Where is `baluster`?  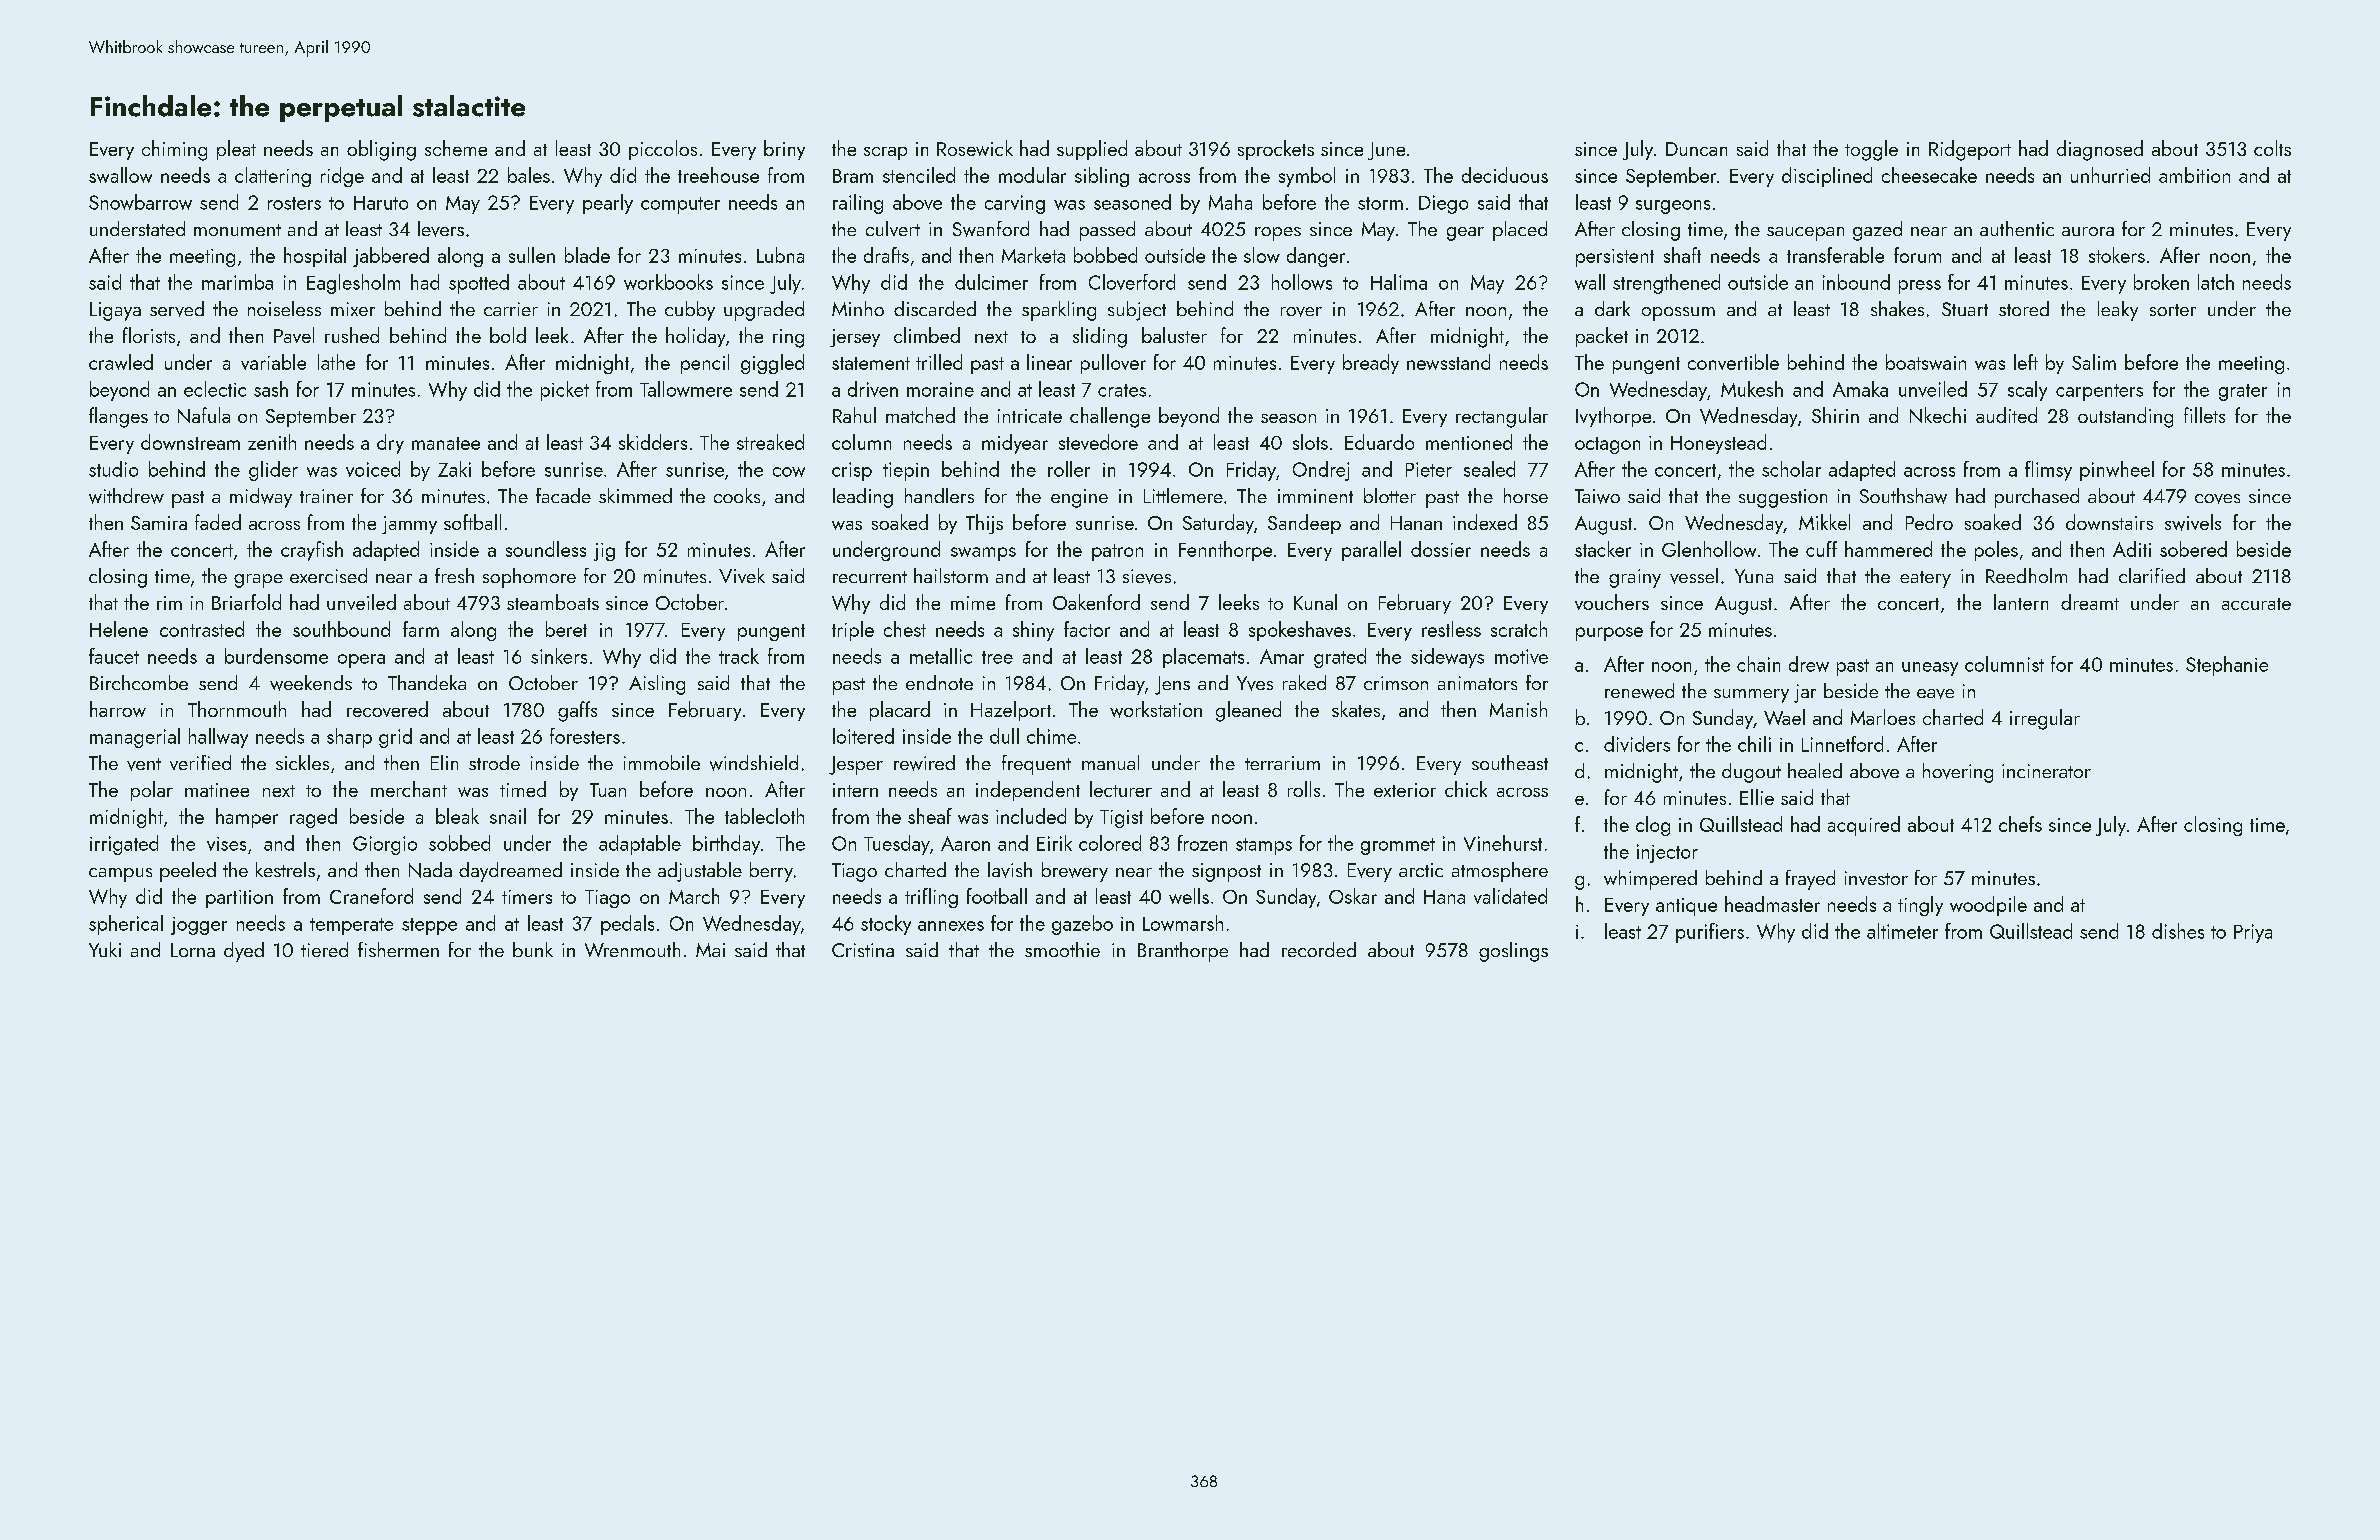
baluster is located at coordinates (1174, 335).
